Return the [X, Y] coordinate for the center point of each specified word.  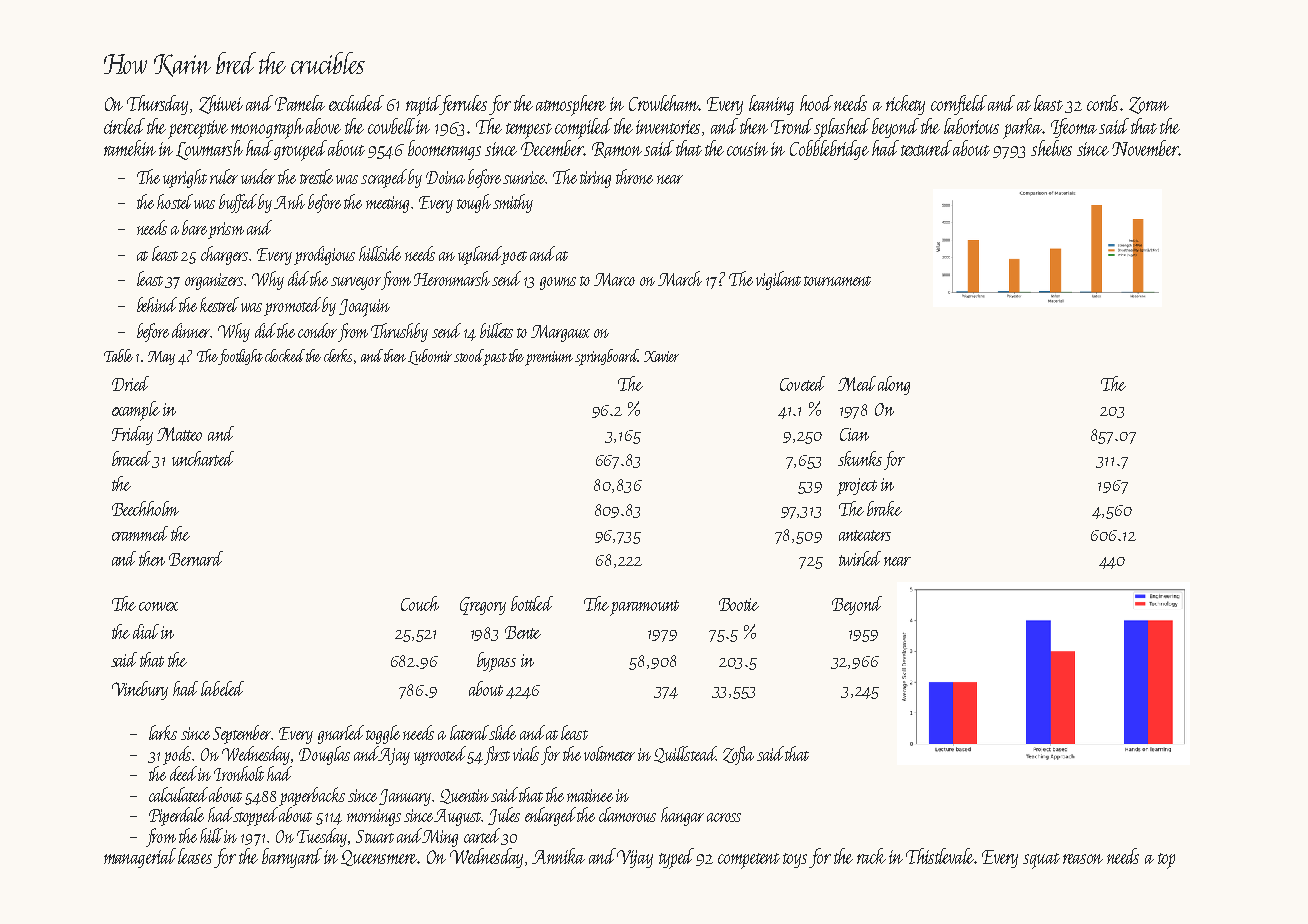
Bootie [739, 604]
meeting [387, 204]
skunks [860, 458]
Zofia [738, 755]
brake [884, 508]
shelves [1051, 148]
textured [927, 148]
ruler [224, 176]
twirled [860, 558]
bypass [496, 662]
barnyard [292, 858]
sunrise [524, 177]
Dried [130, 383]
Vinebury [140, 690]
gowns [558, 283]
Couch [420, 603]
